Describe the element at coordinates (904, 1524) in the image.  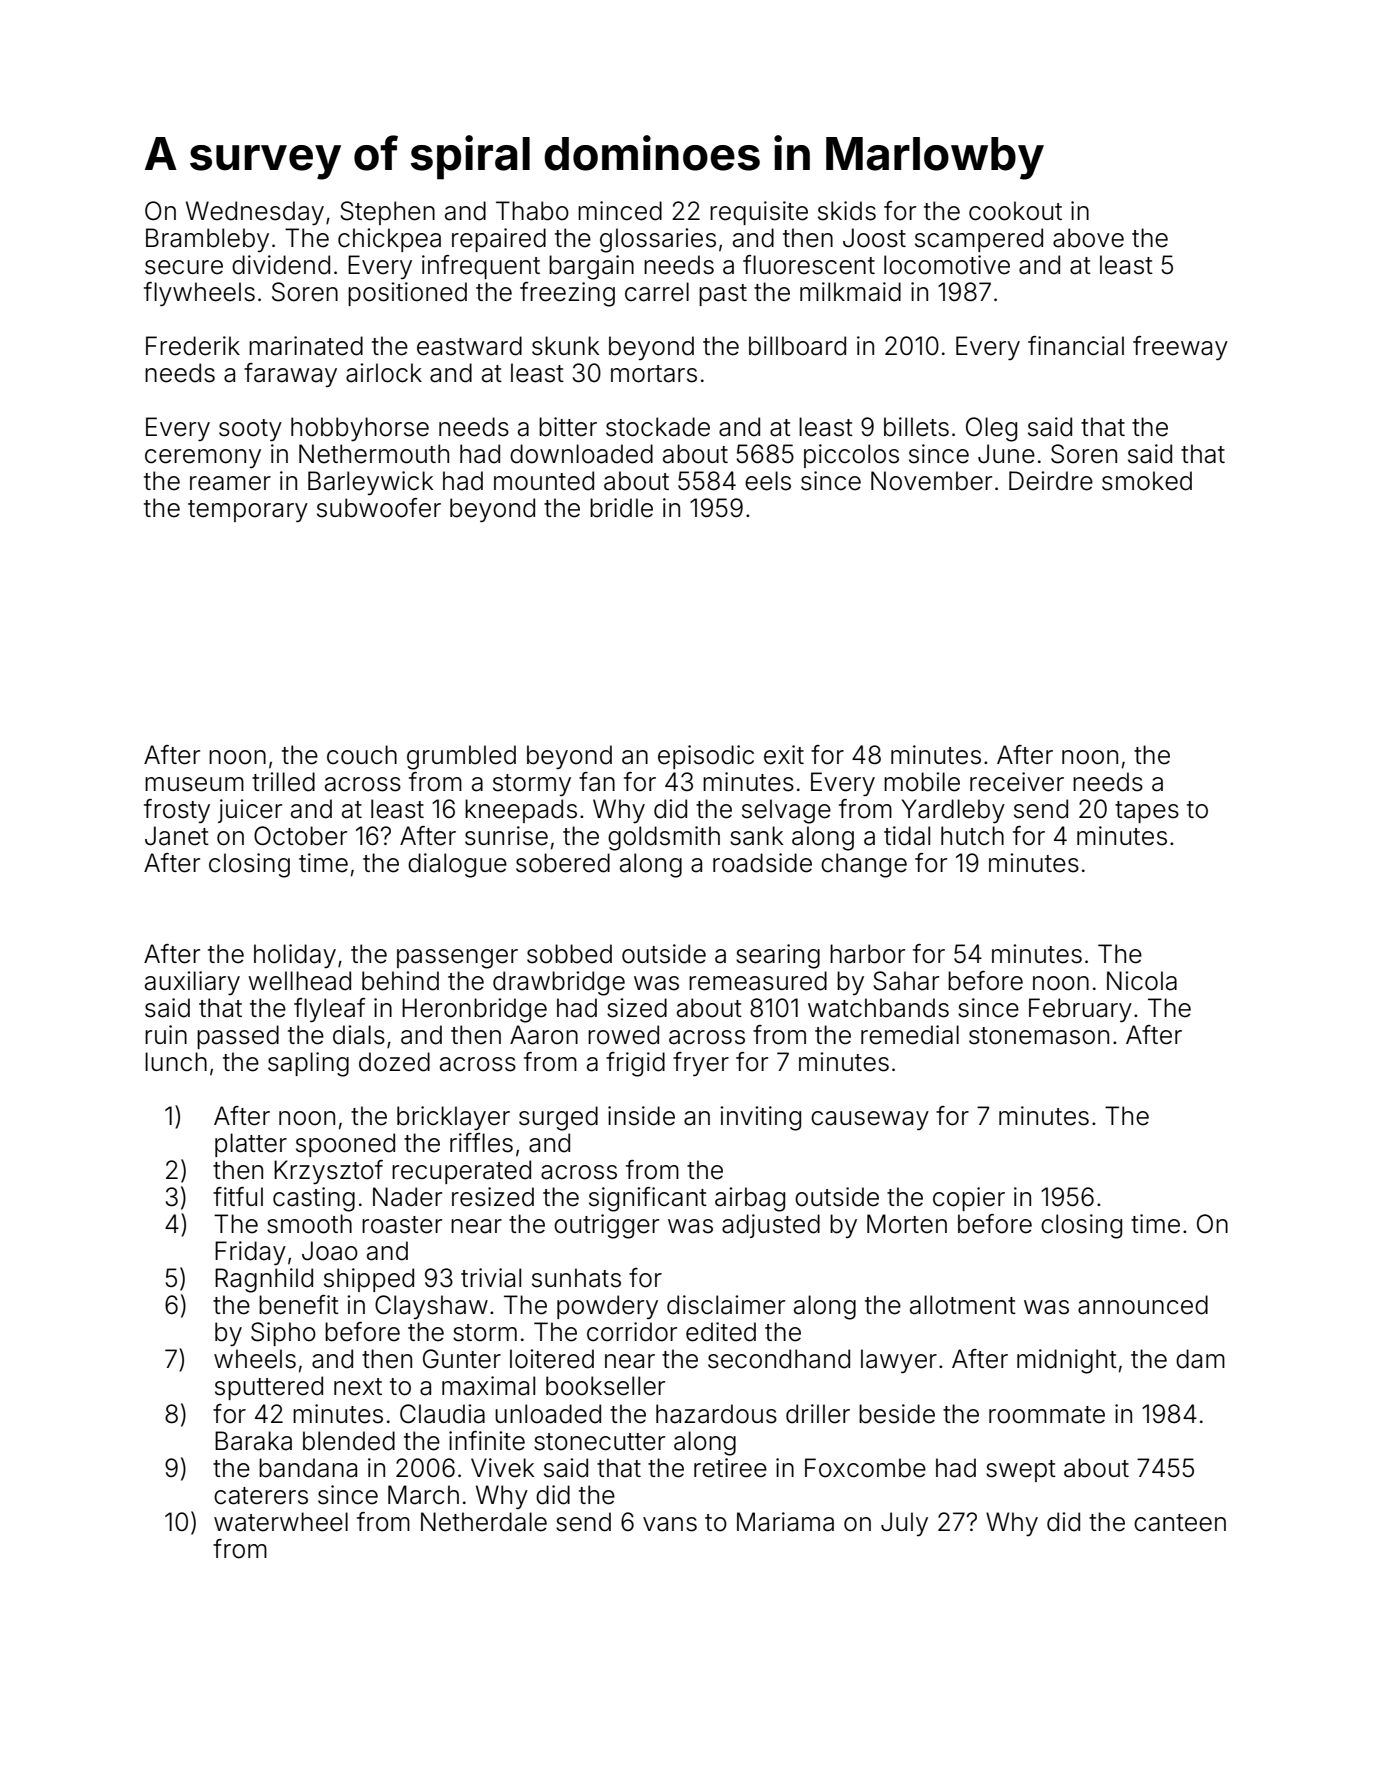
I see `July` at that location.
